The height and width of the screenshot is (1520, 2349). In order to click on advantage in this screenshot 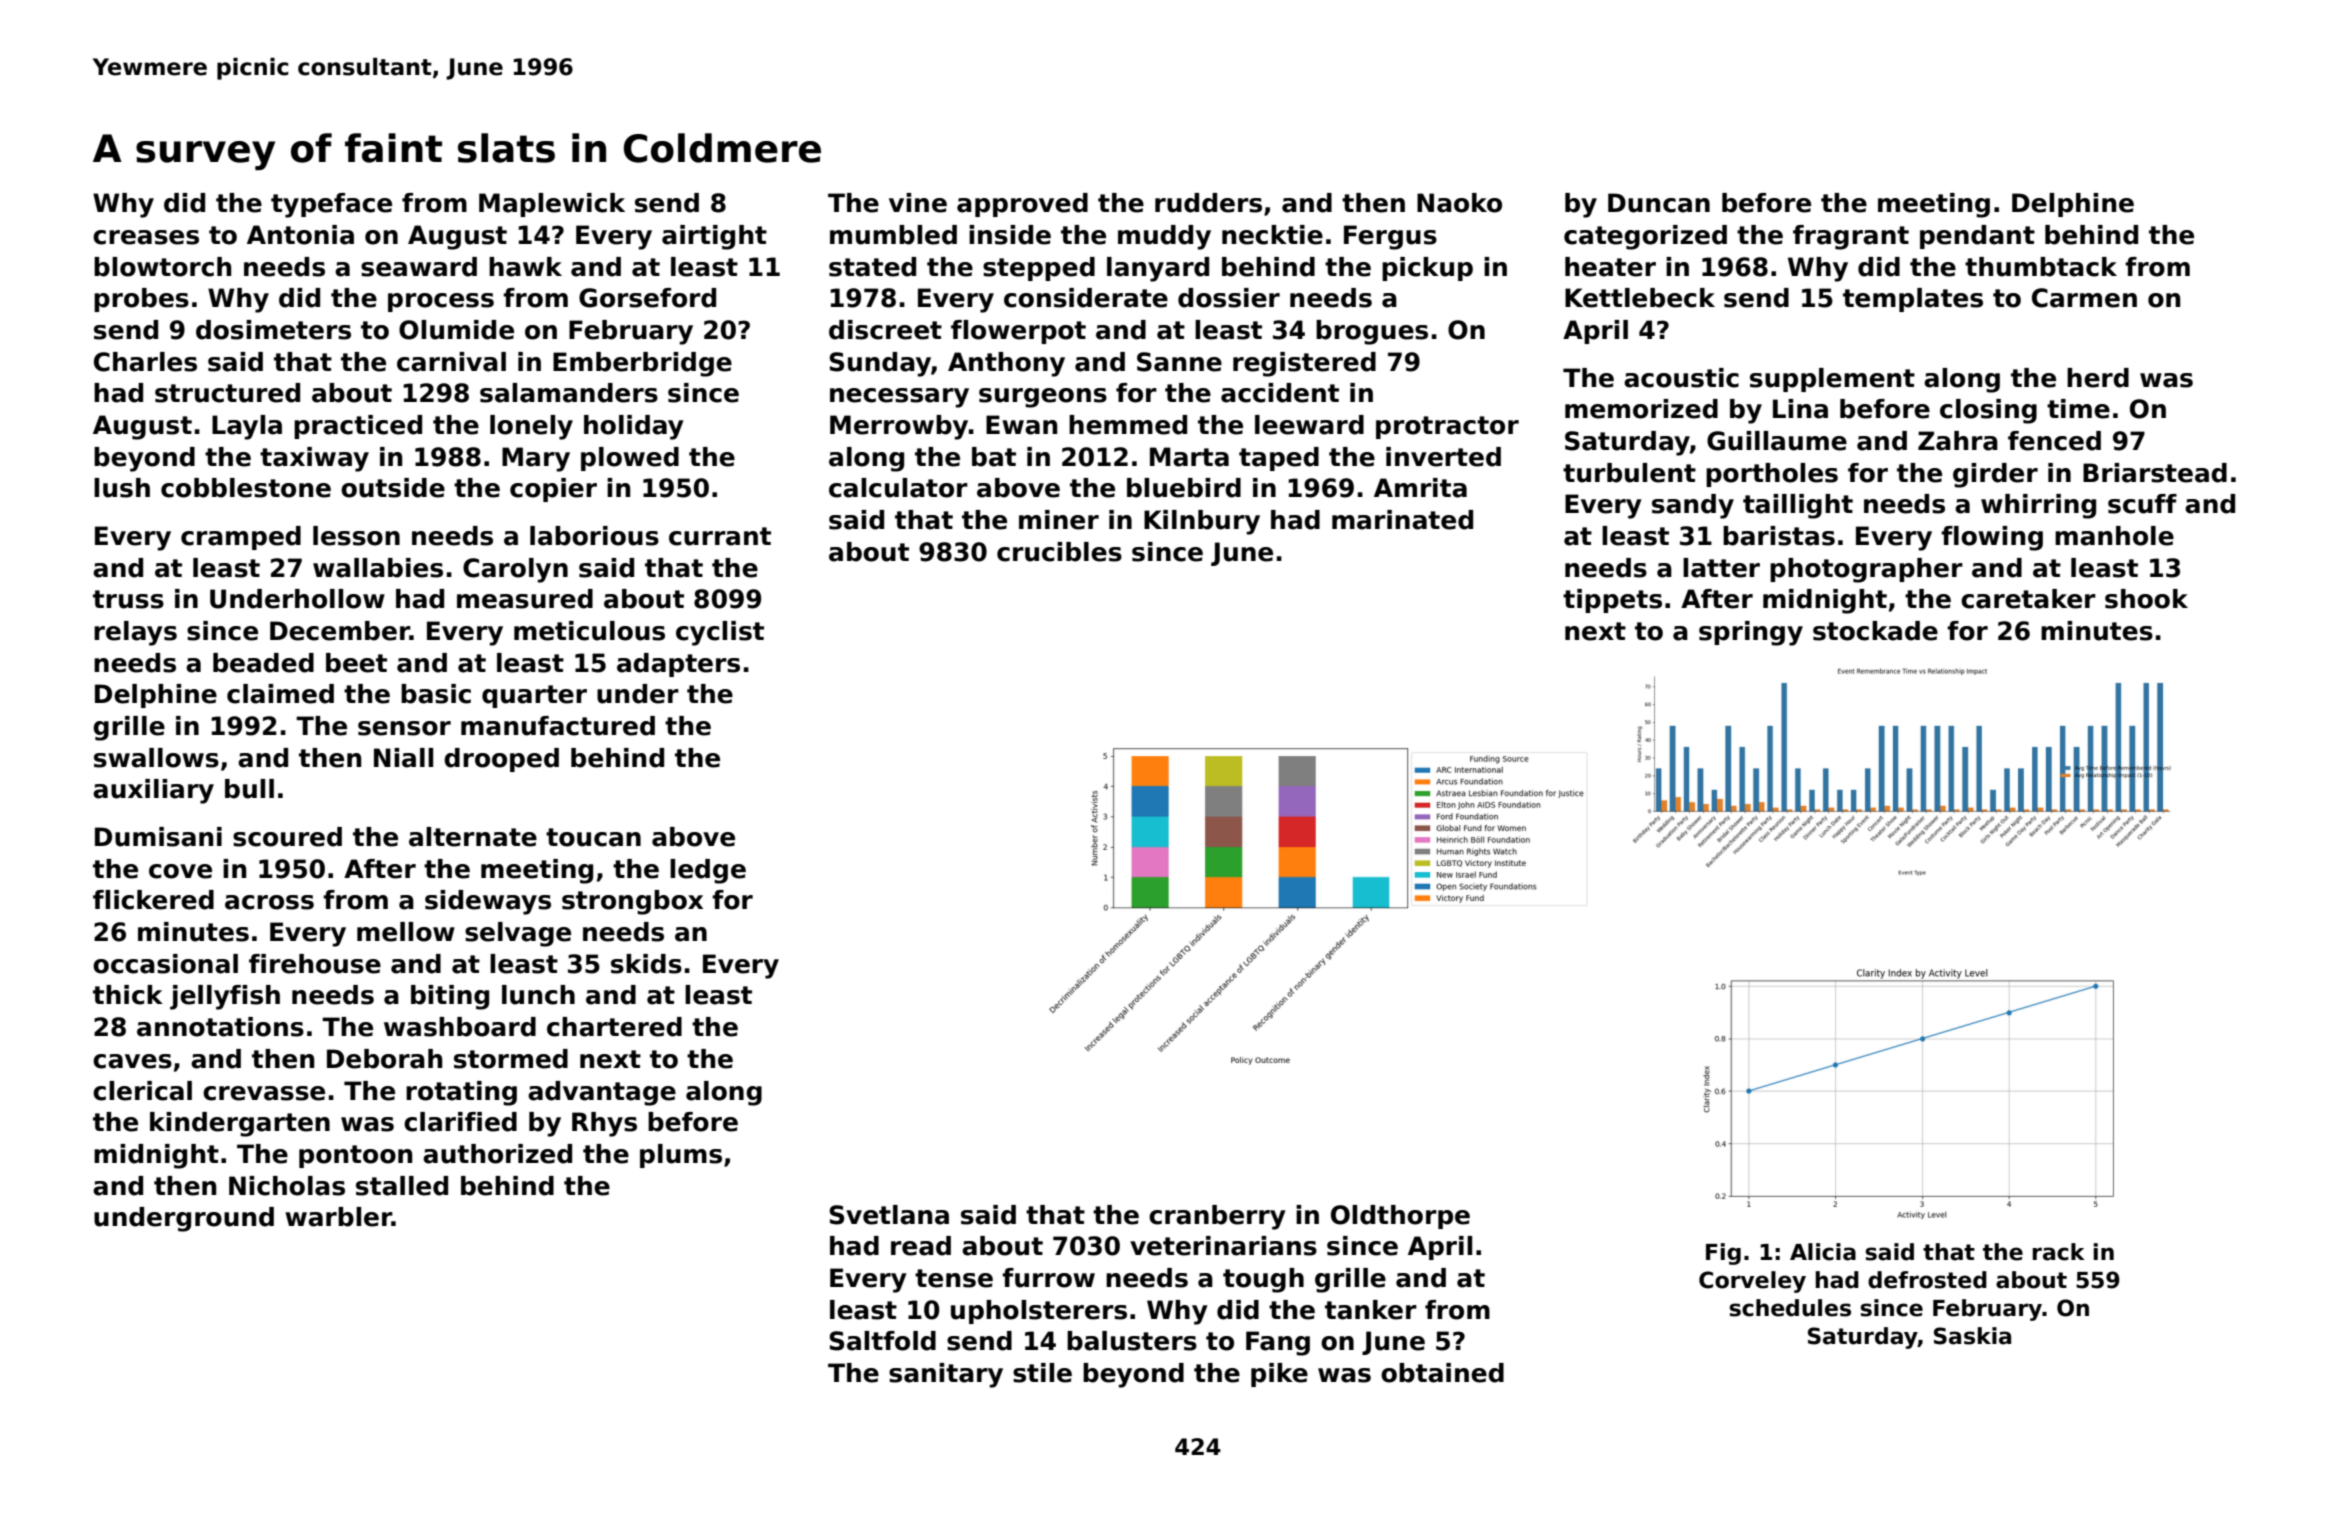, I will do `click(602, 1093)`.
